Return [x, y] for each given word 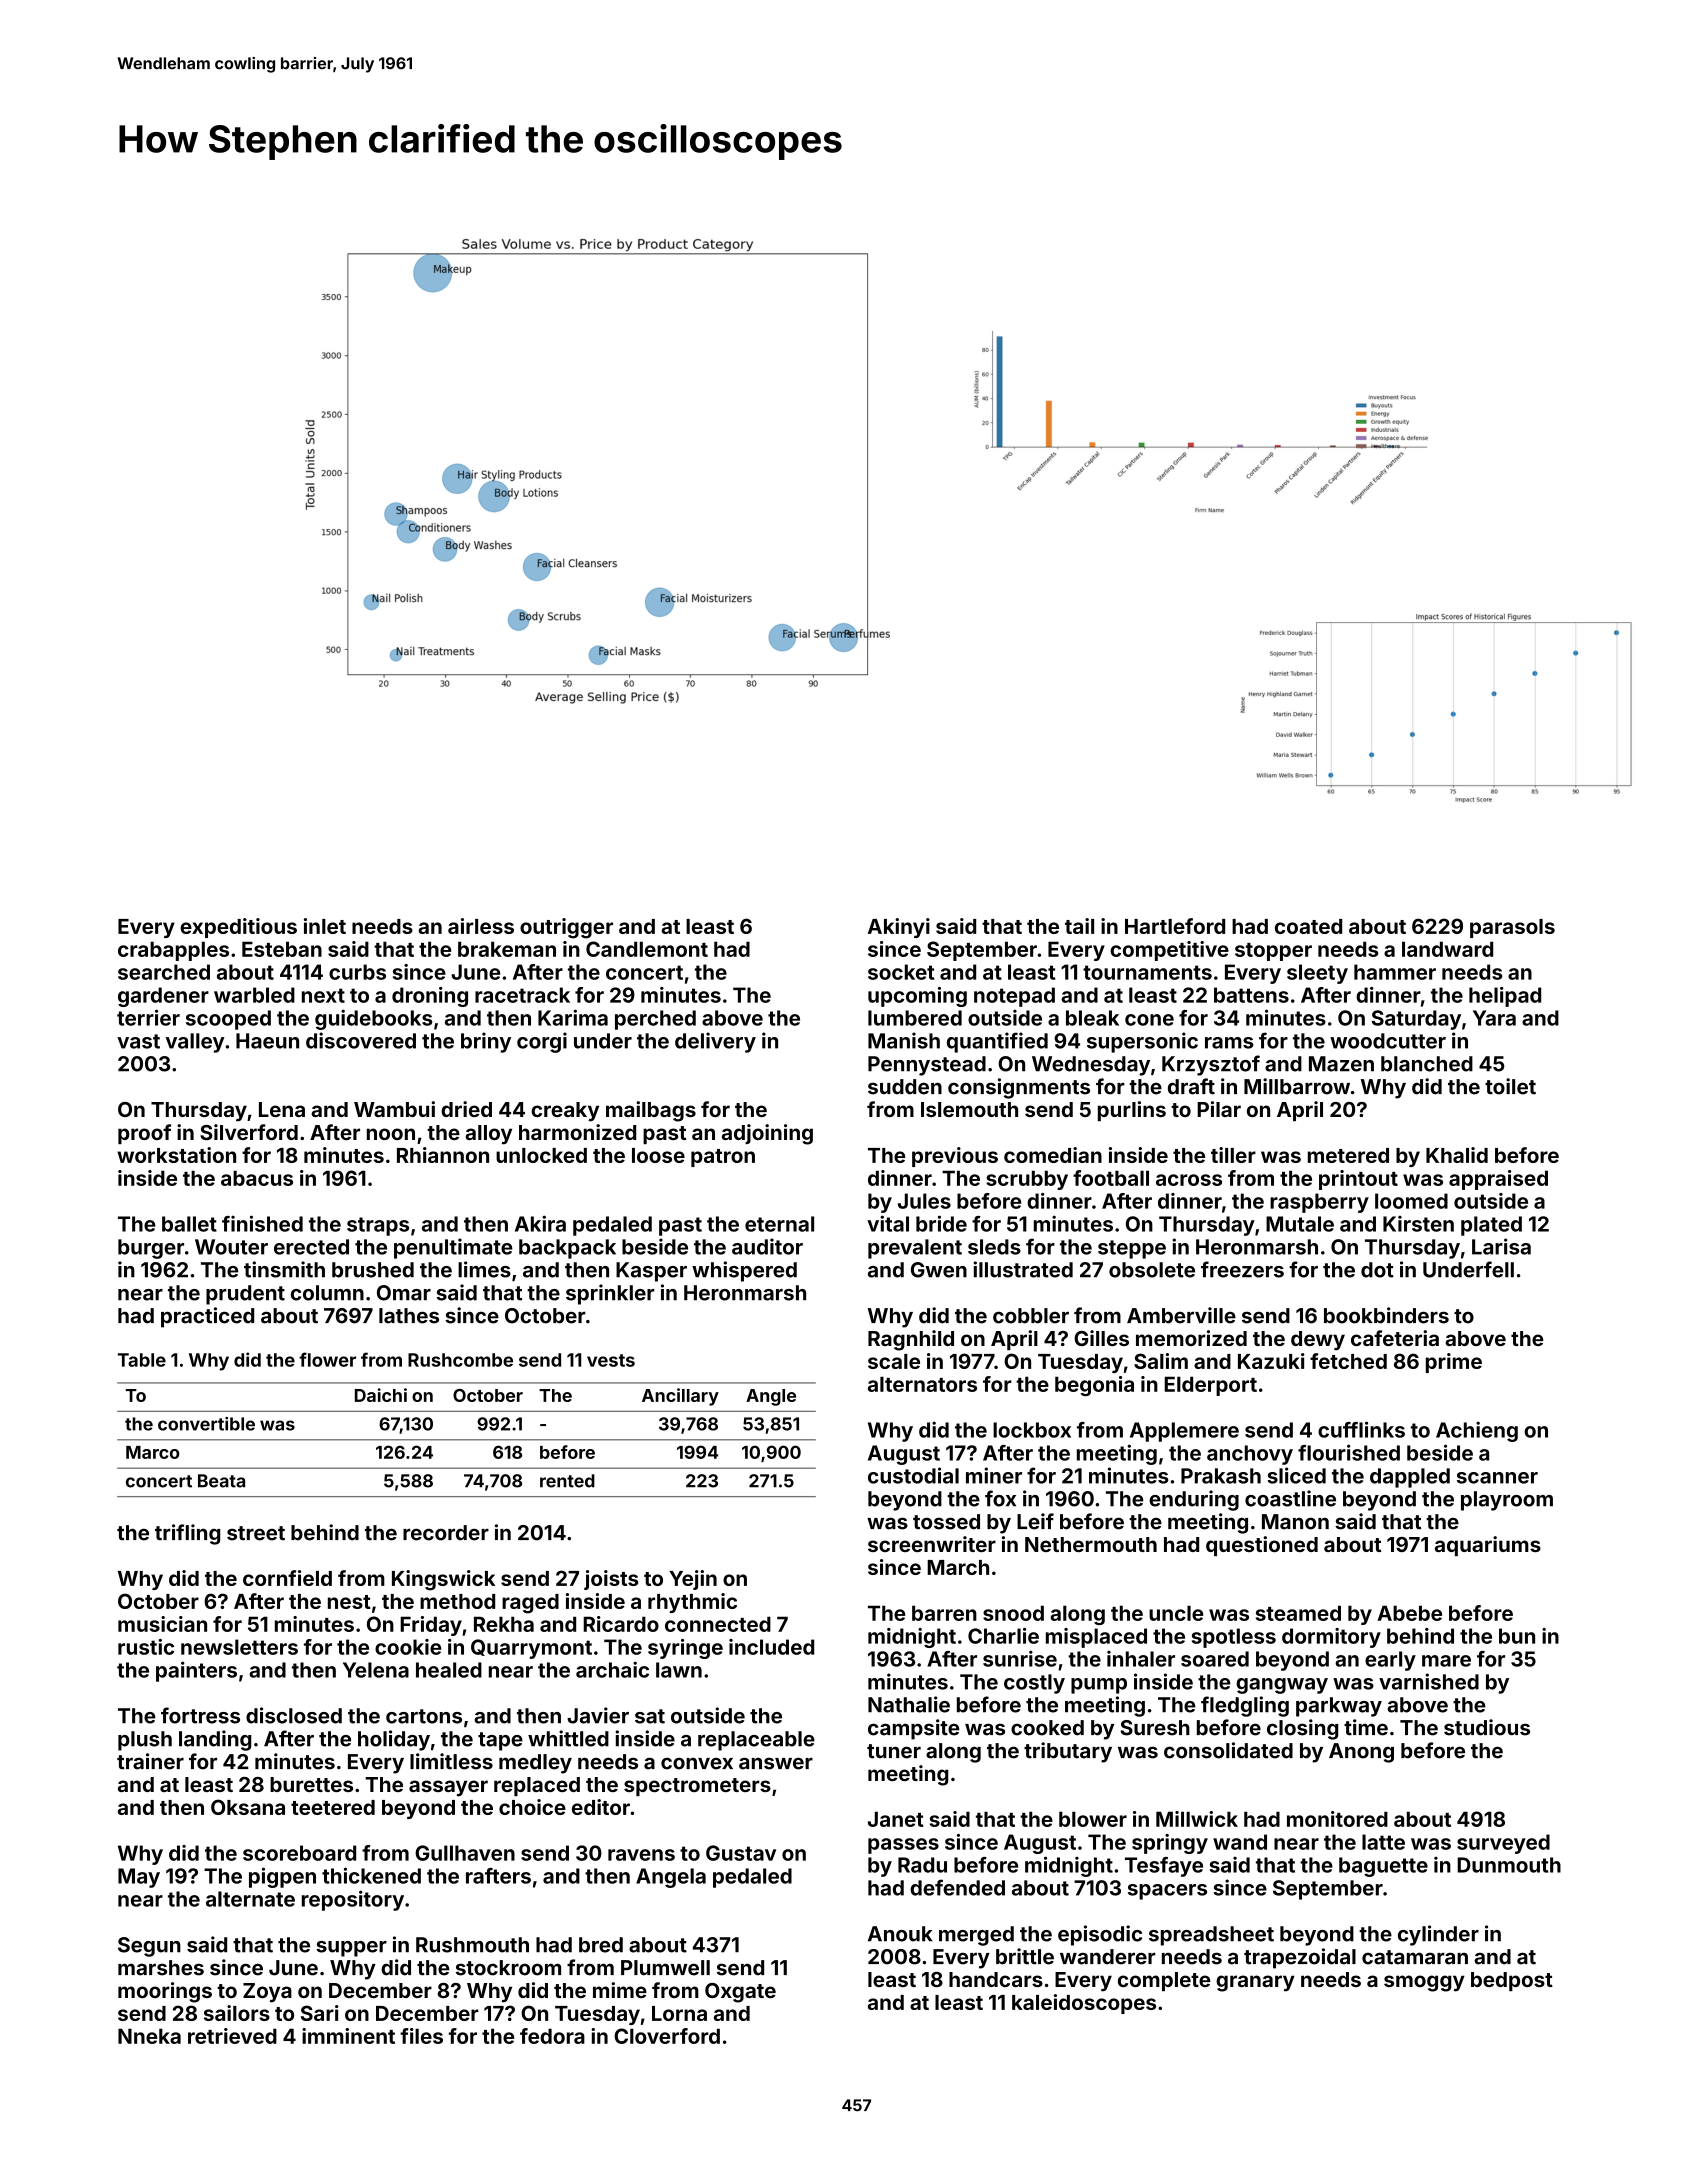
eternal [779, 1224]
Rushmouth [472, 1945]
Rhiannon [443, 1155]
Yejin [693, 1580]
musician [162, 1624]
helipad [1505, 997]
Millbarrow [1297, 1086]
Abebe [1409, 1613]
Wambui [394, 1109]
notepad [1014, 997]
